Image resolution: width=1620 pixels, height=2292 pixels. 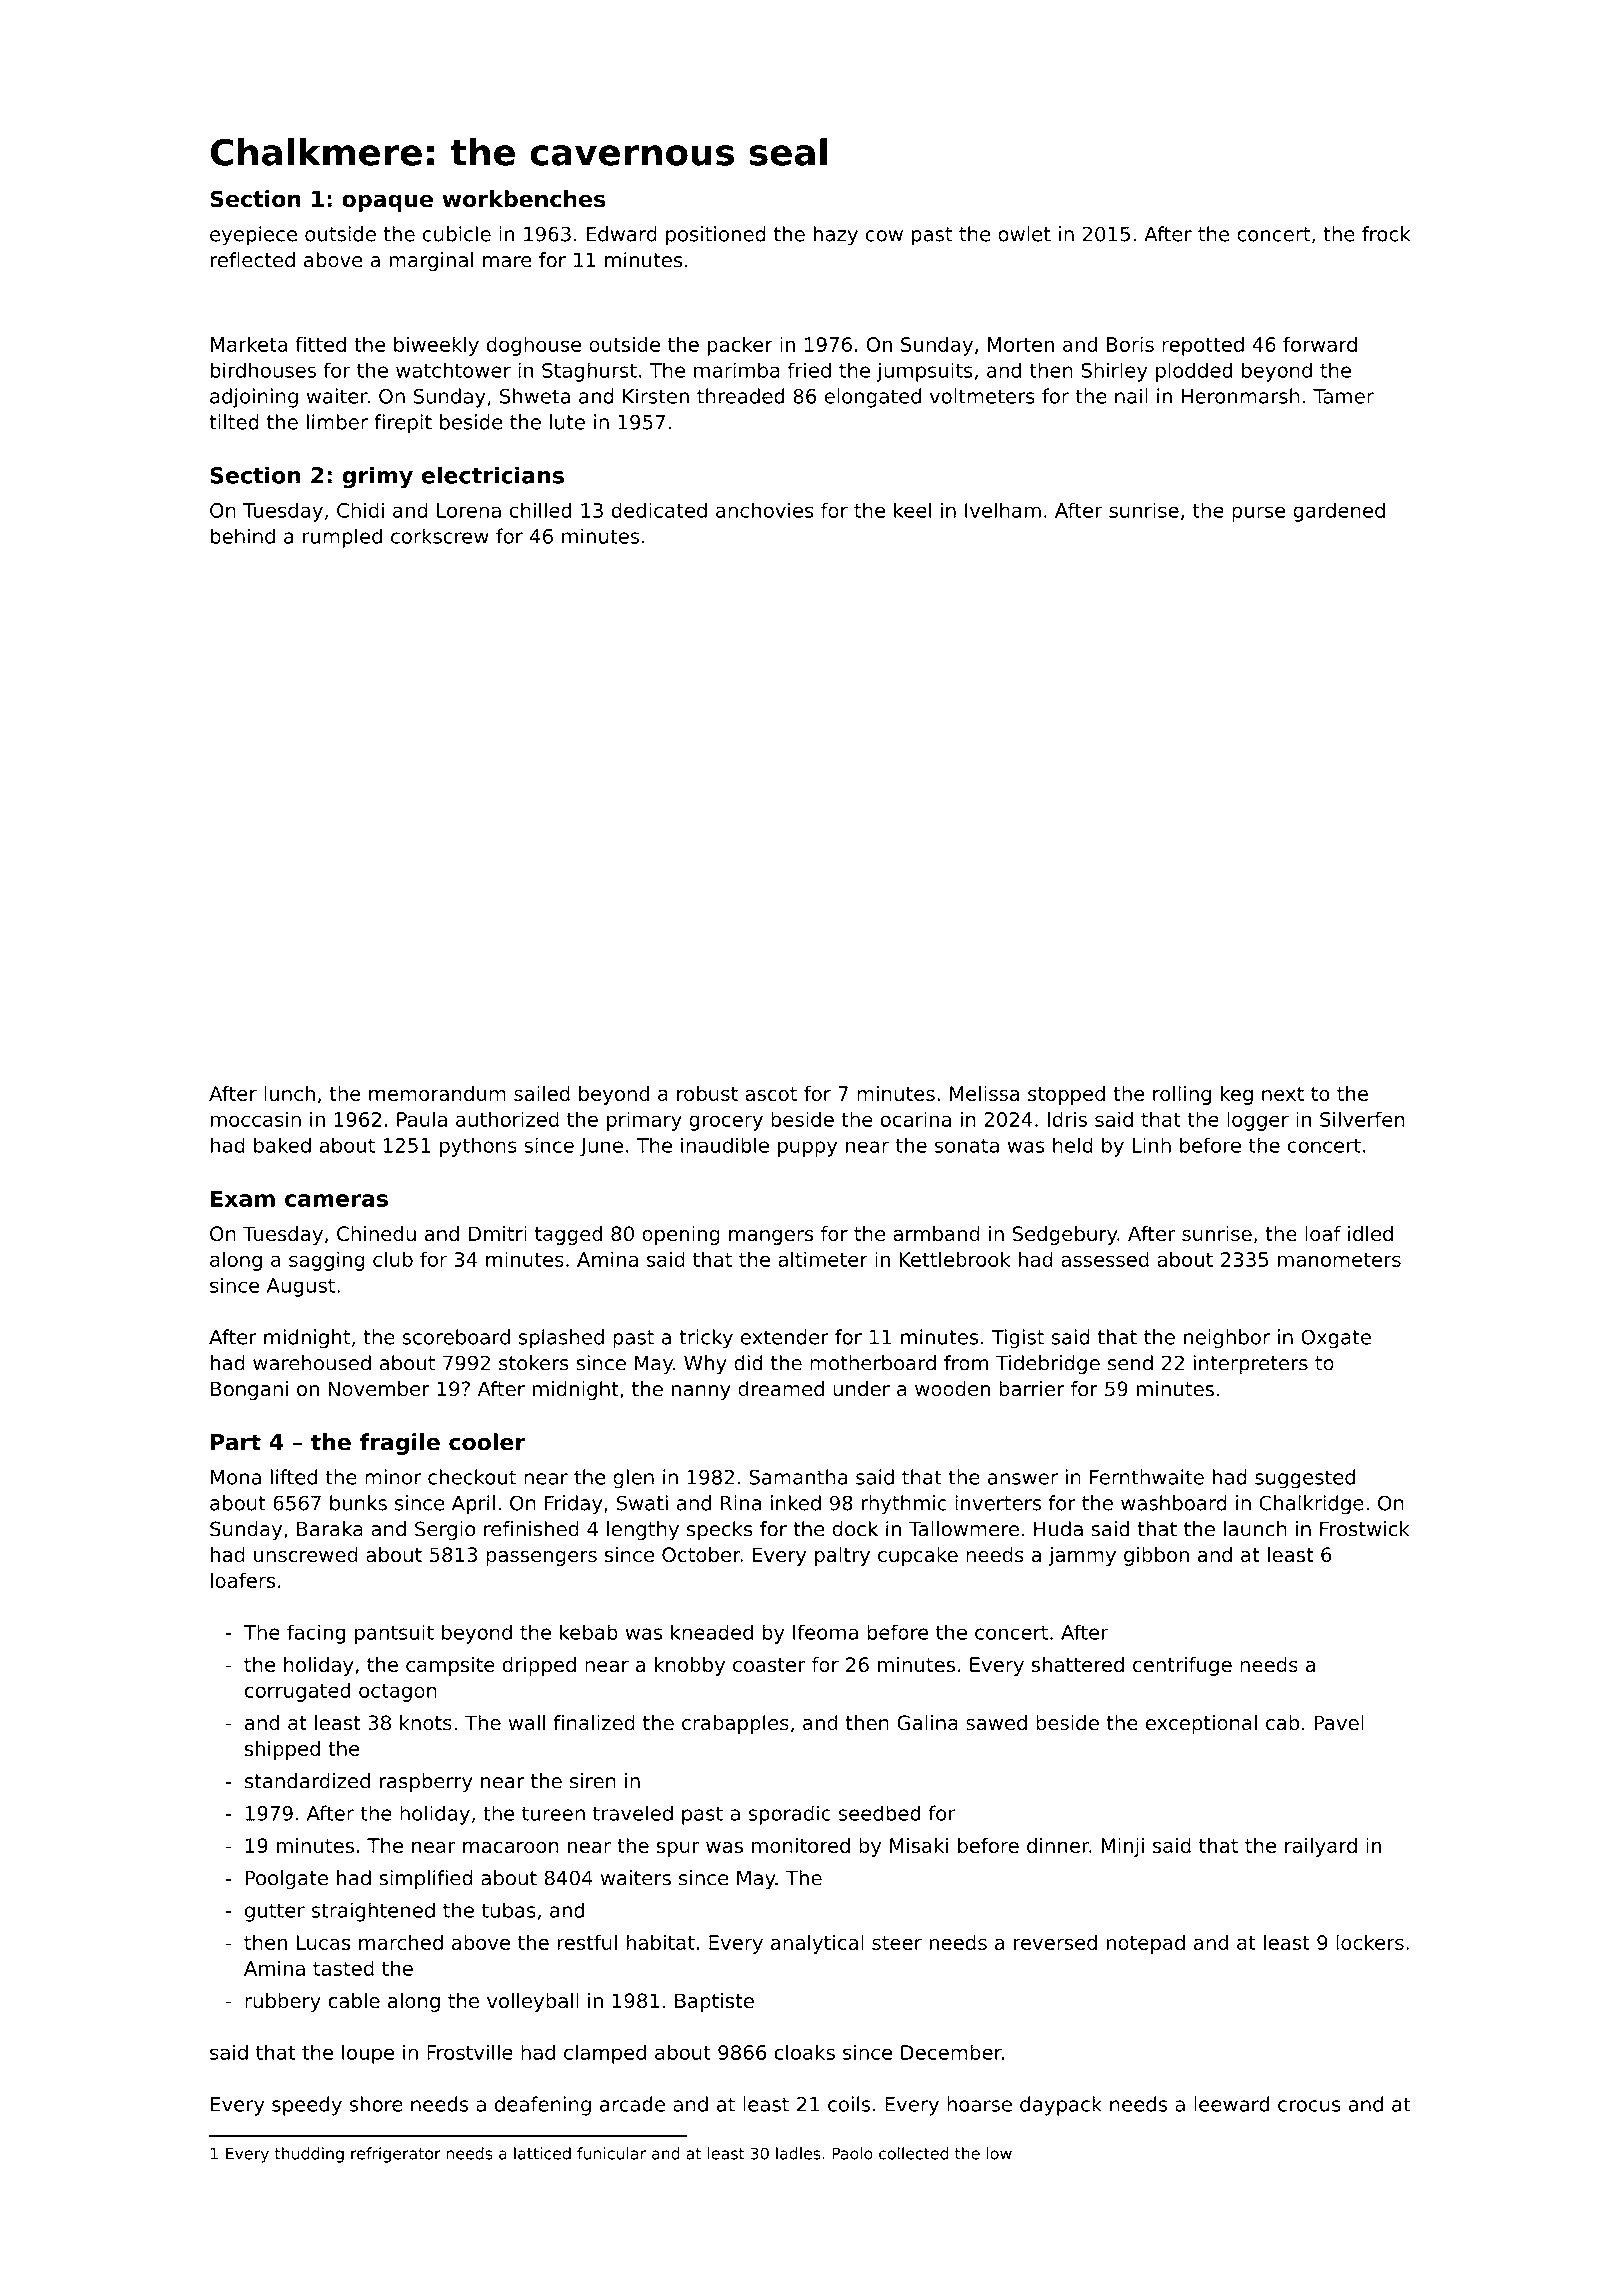 I want to click on daypack, so click(x=1061, y=2106).
